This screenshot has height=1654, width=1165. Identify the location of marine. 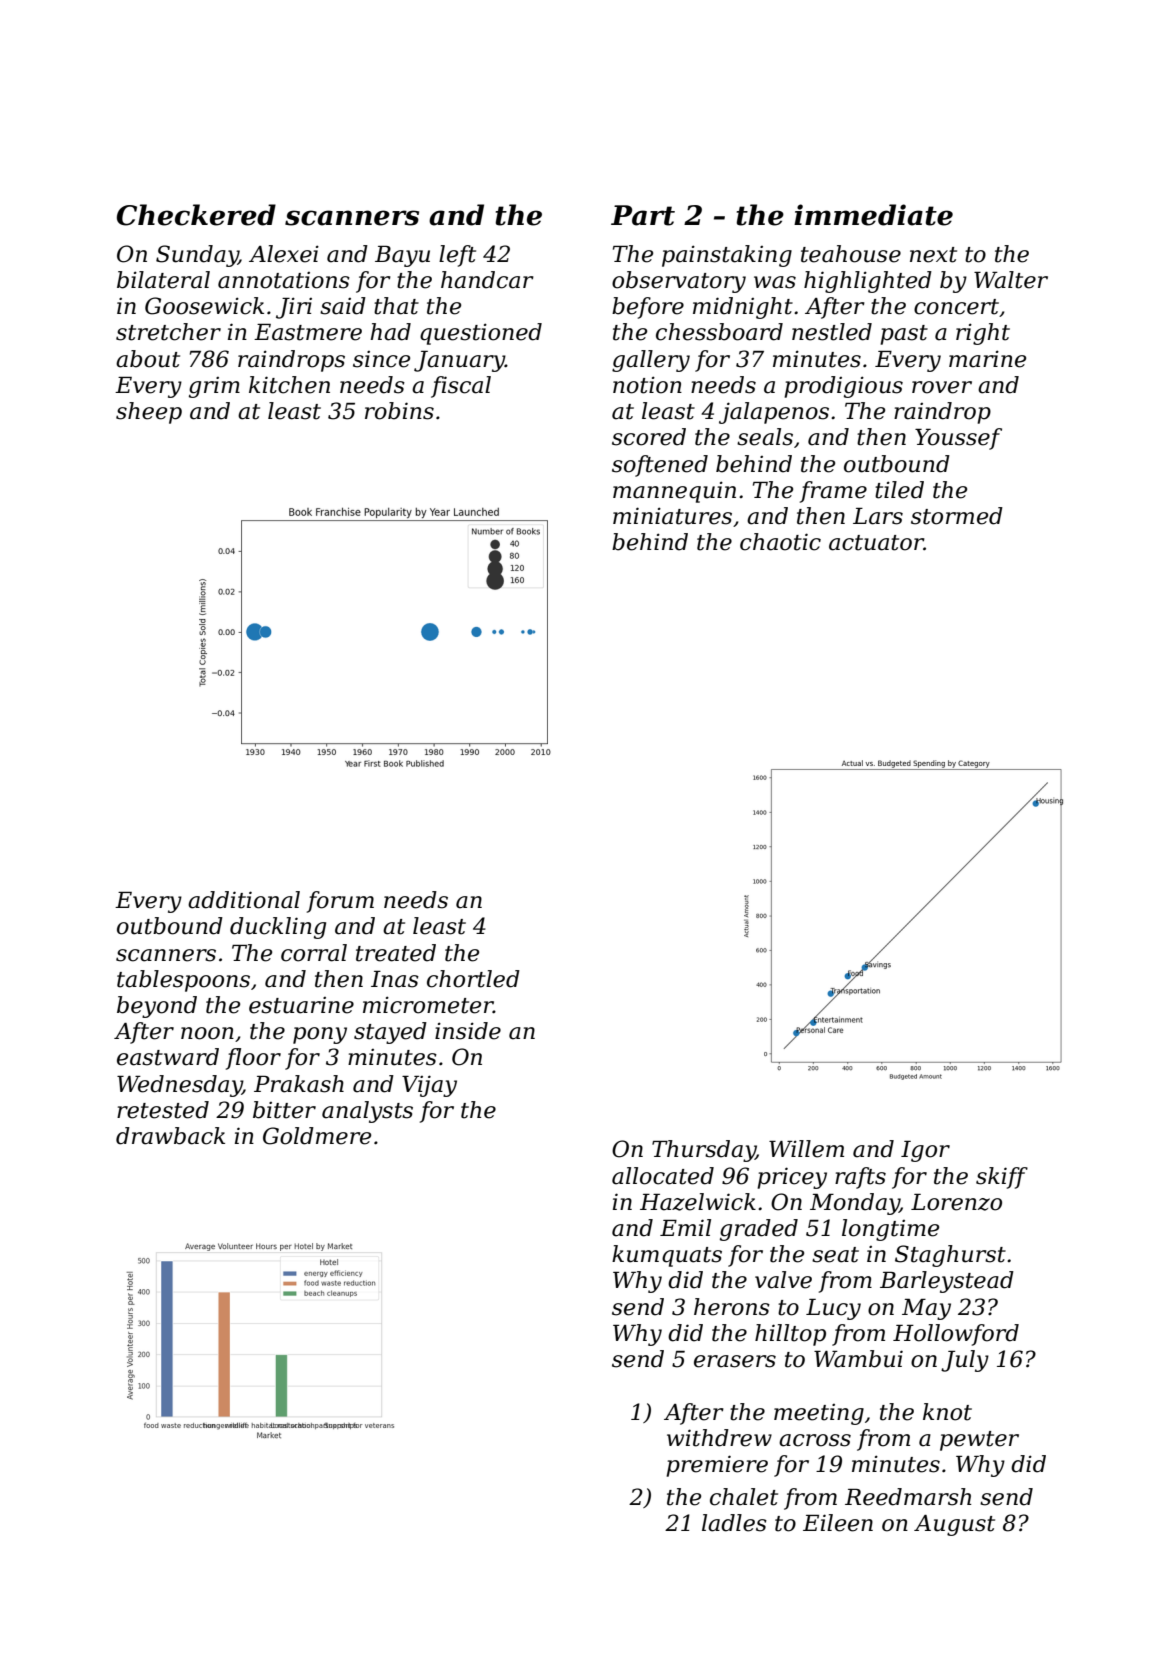
(987, 359).
